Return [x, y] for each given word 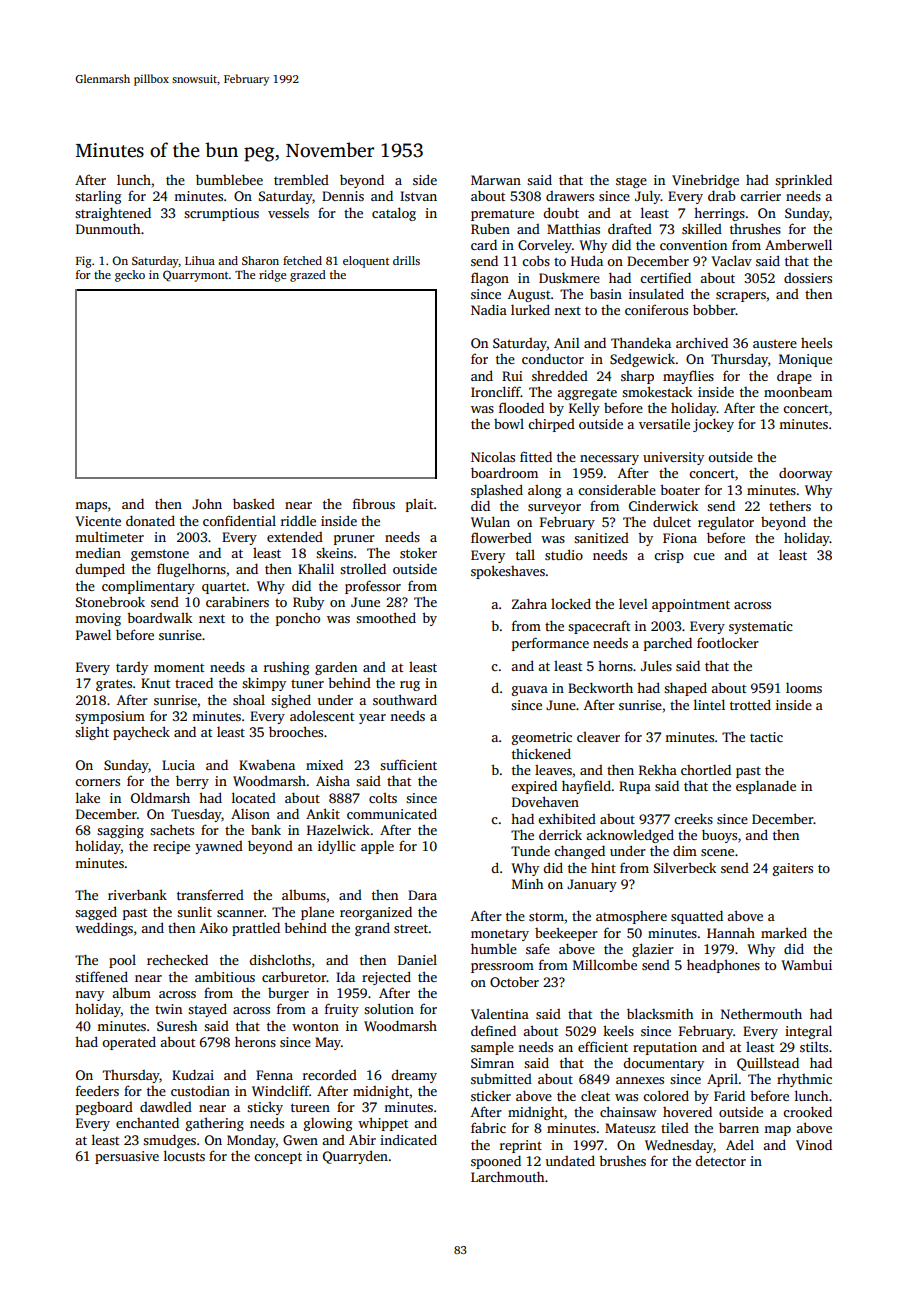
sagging [120, 831]
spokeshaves [508, 572]
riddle [298, 520]
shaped [685, 689]
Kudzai [193, 1074]
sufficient [408, 764]
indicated [408, 1139]
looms [804, 688]
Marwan [496, 180]
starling [98, 197]
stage [631, 182]
